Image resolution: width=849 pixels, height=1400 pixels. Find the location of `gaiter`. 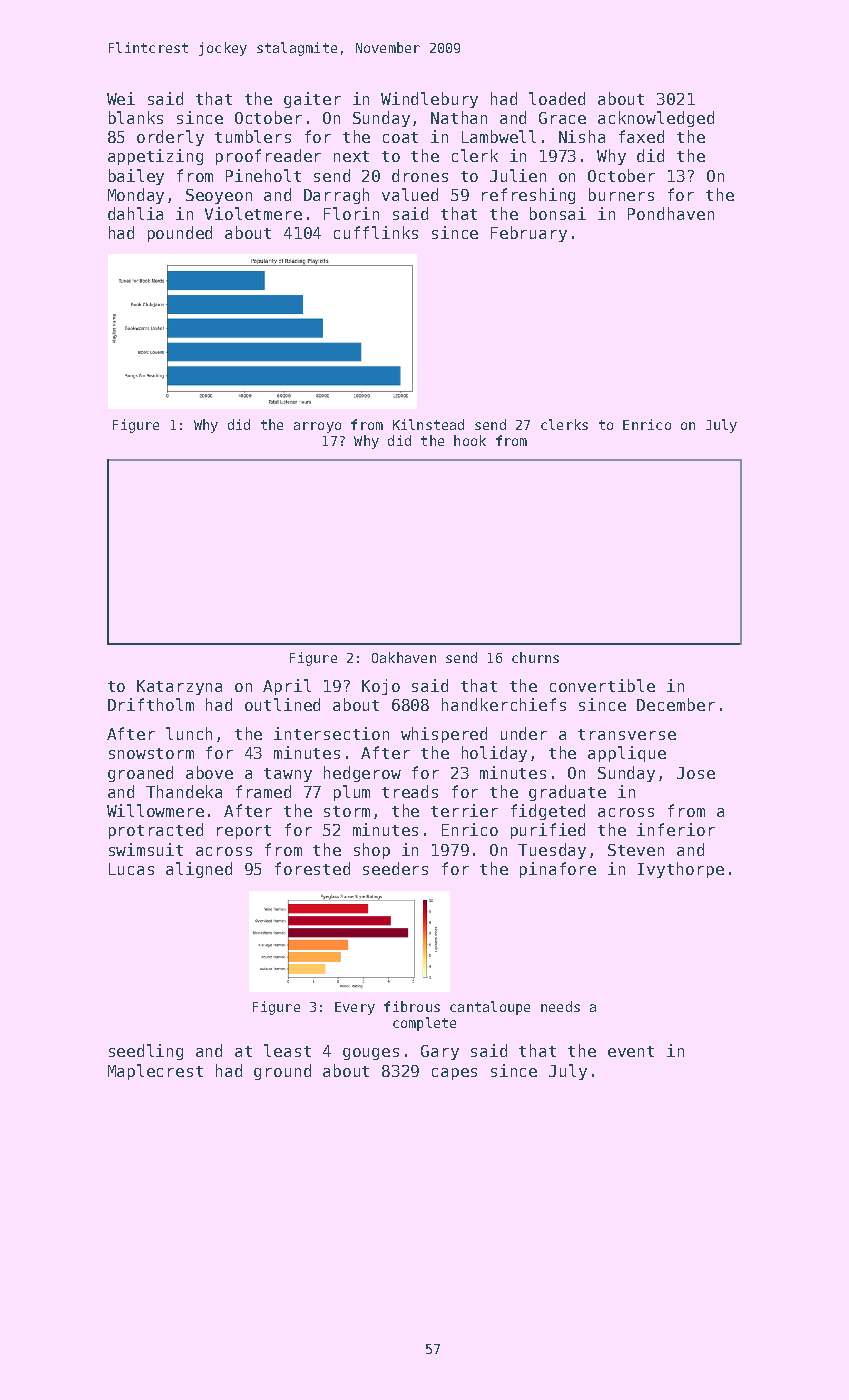

gaiter is located at coordinates (312, 100).
